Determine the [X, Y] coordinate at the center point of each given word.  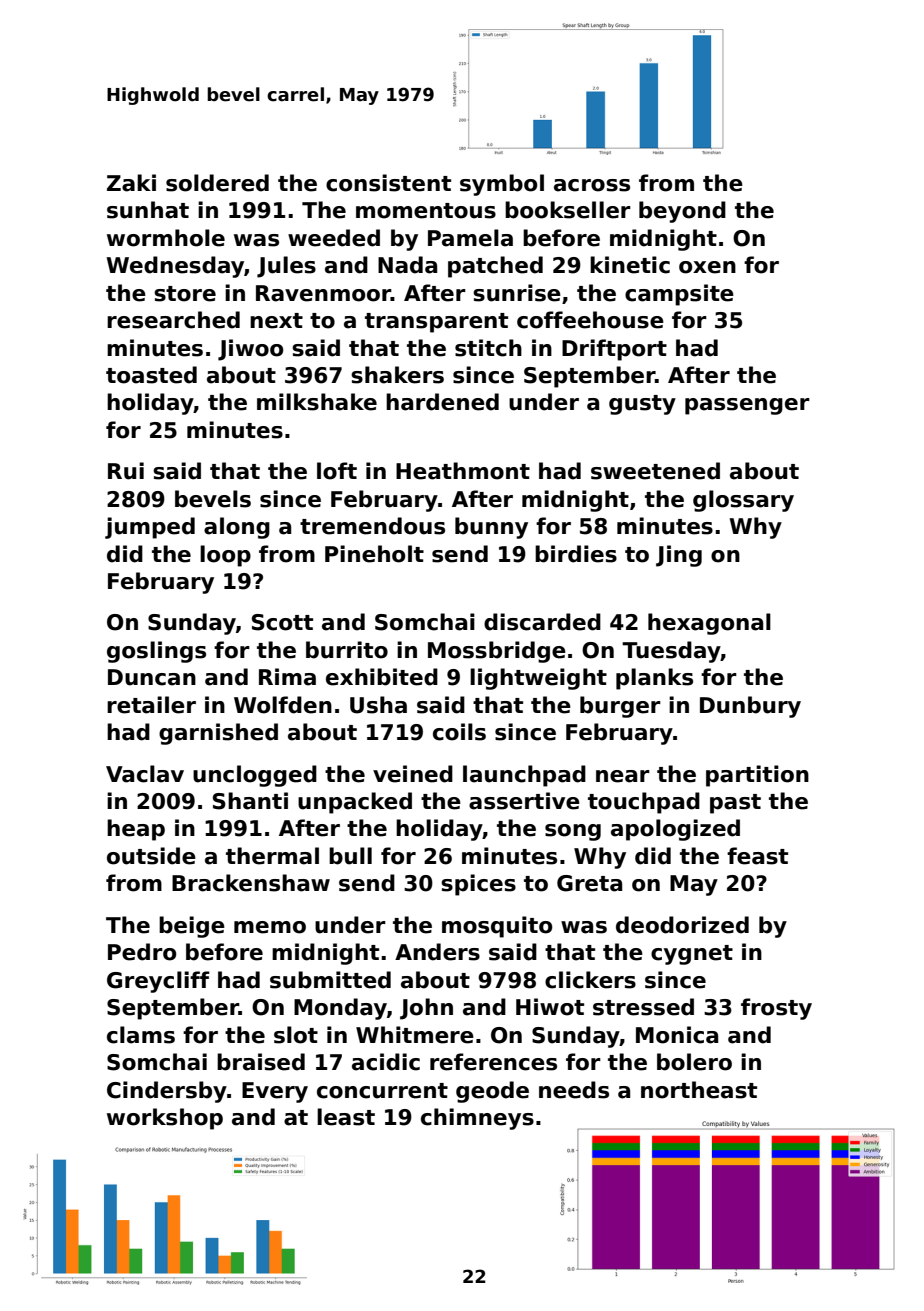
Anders [437, 952]
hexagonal [709, 624]
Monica [677, 1035]
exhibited [382, 677]
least [346, 1117]
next [276, 321]
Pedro [142, 952]
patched [495, 267]
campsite [679, 295]
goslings [156, 652]
